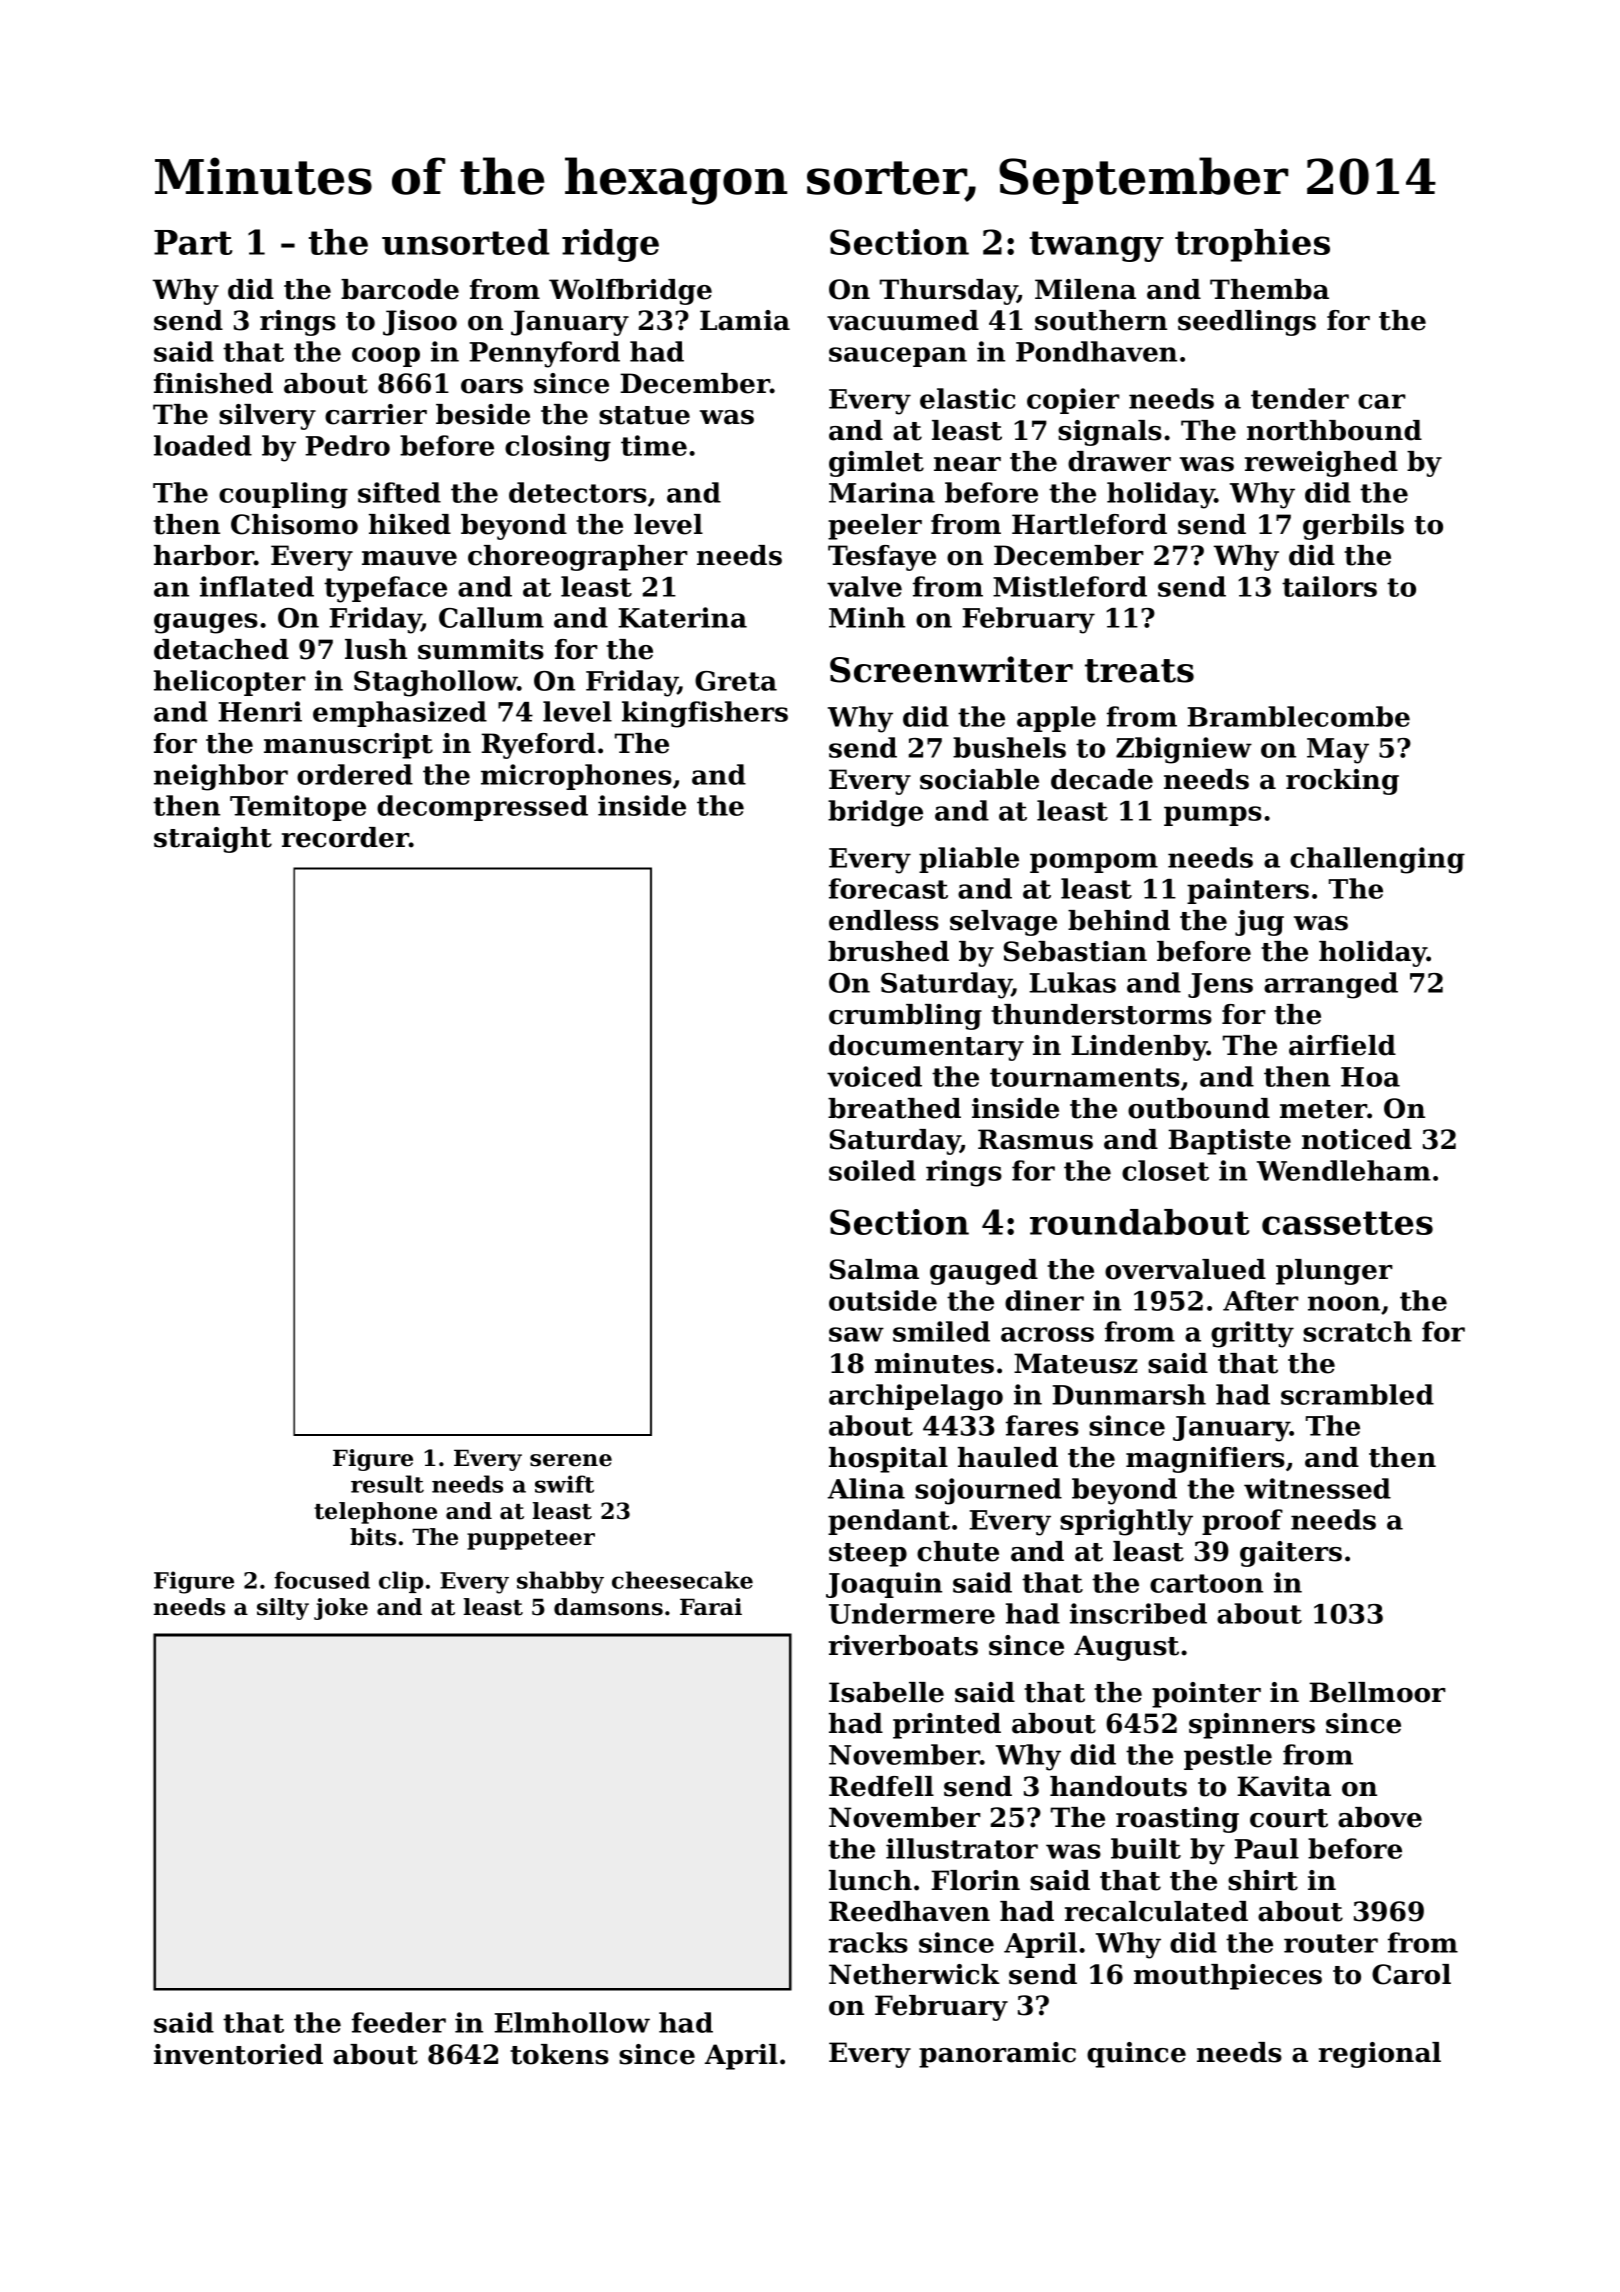  I want to click on Part, so click(193, 242).
